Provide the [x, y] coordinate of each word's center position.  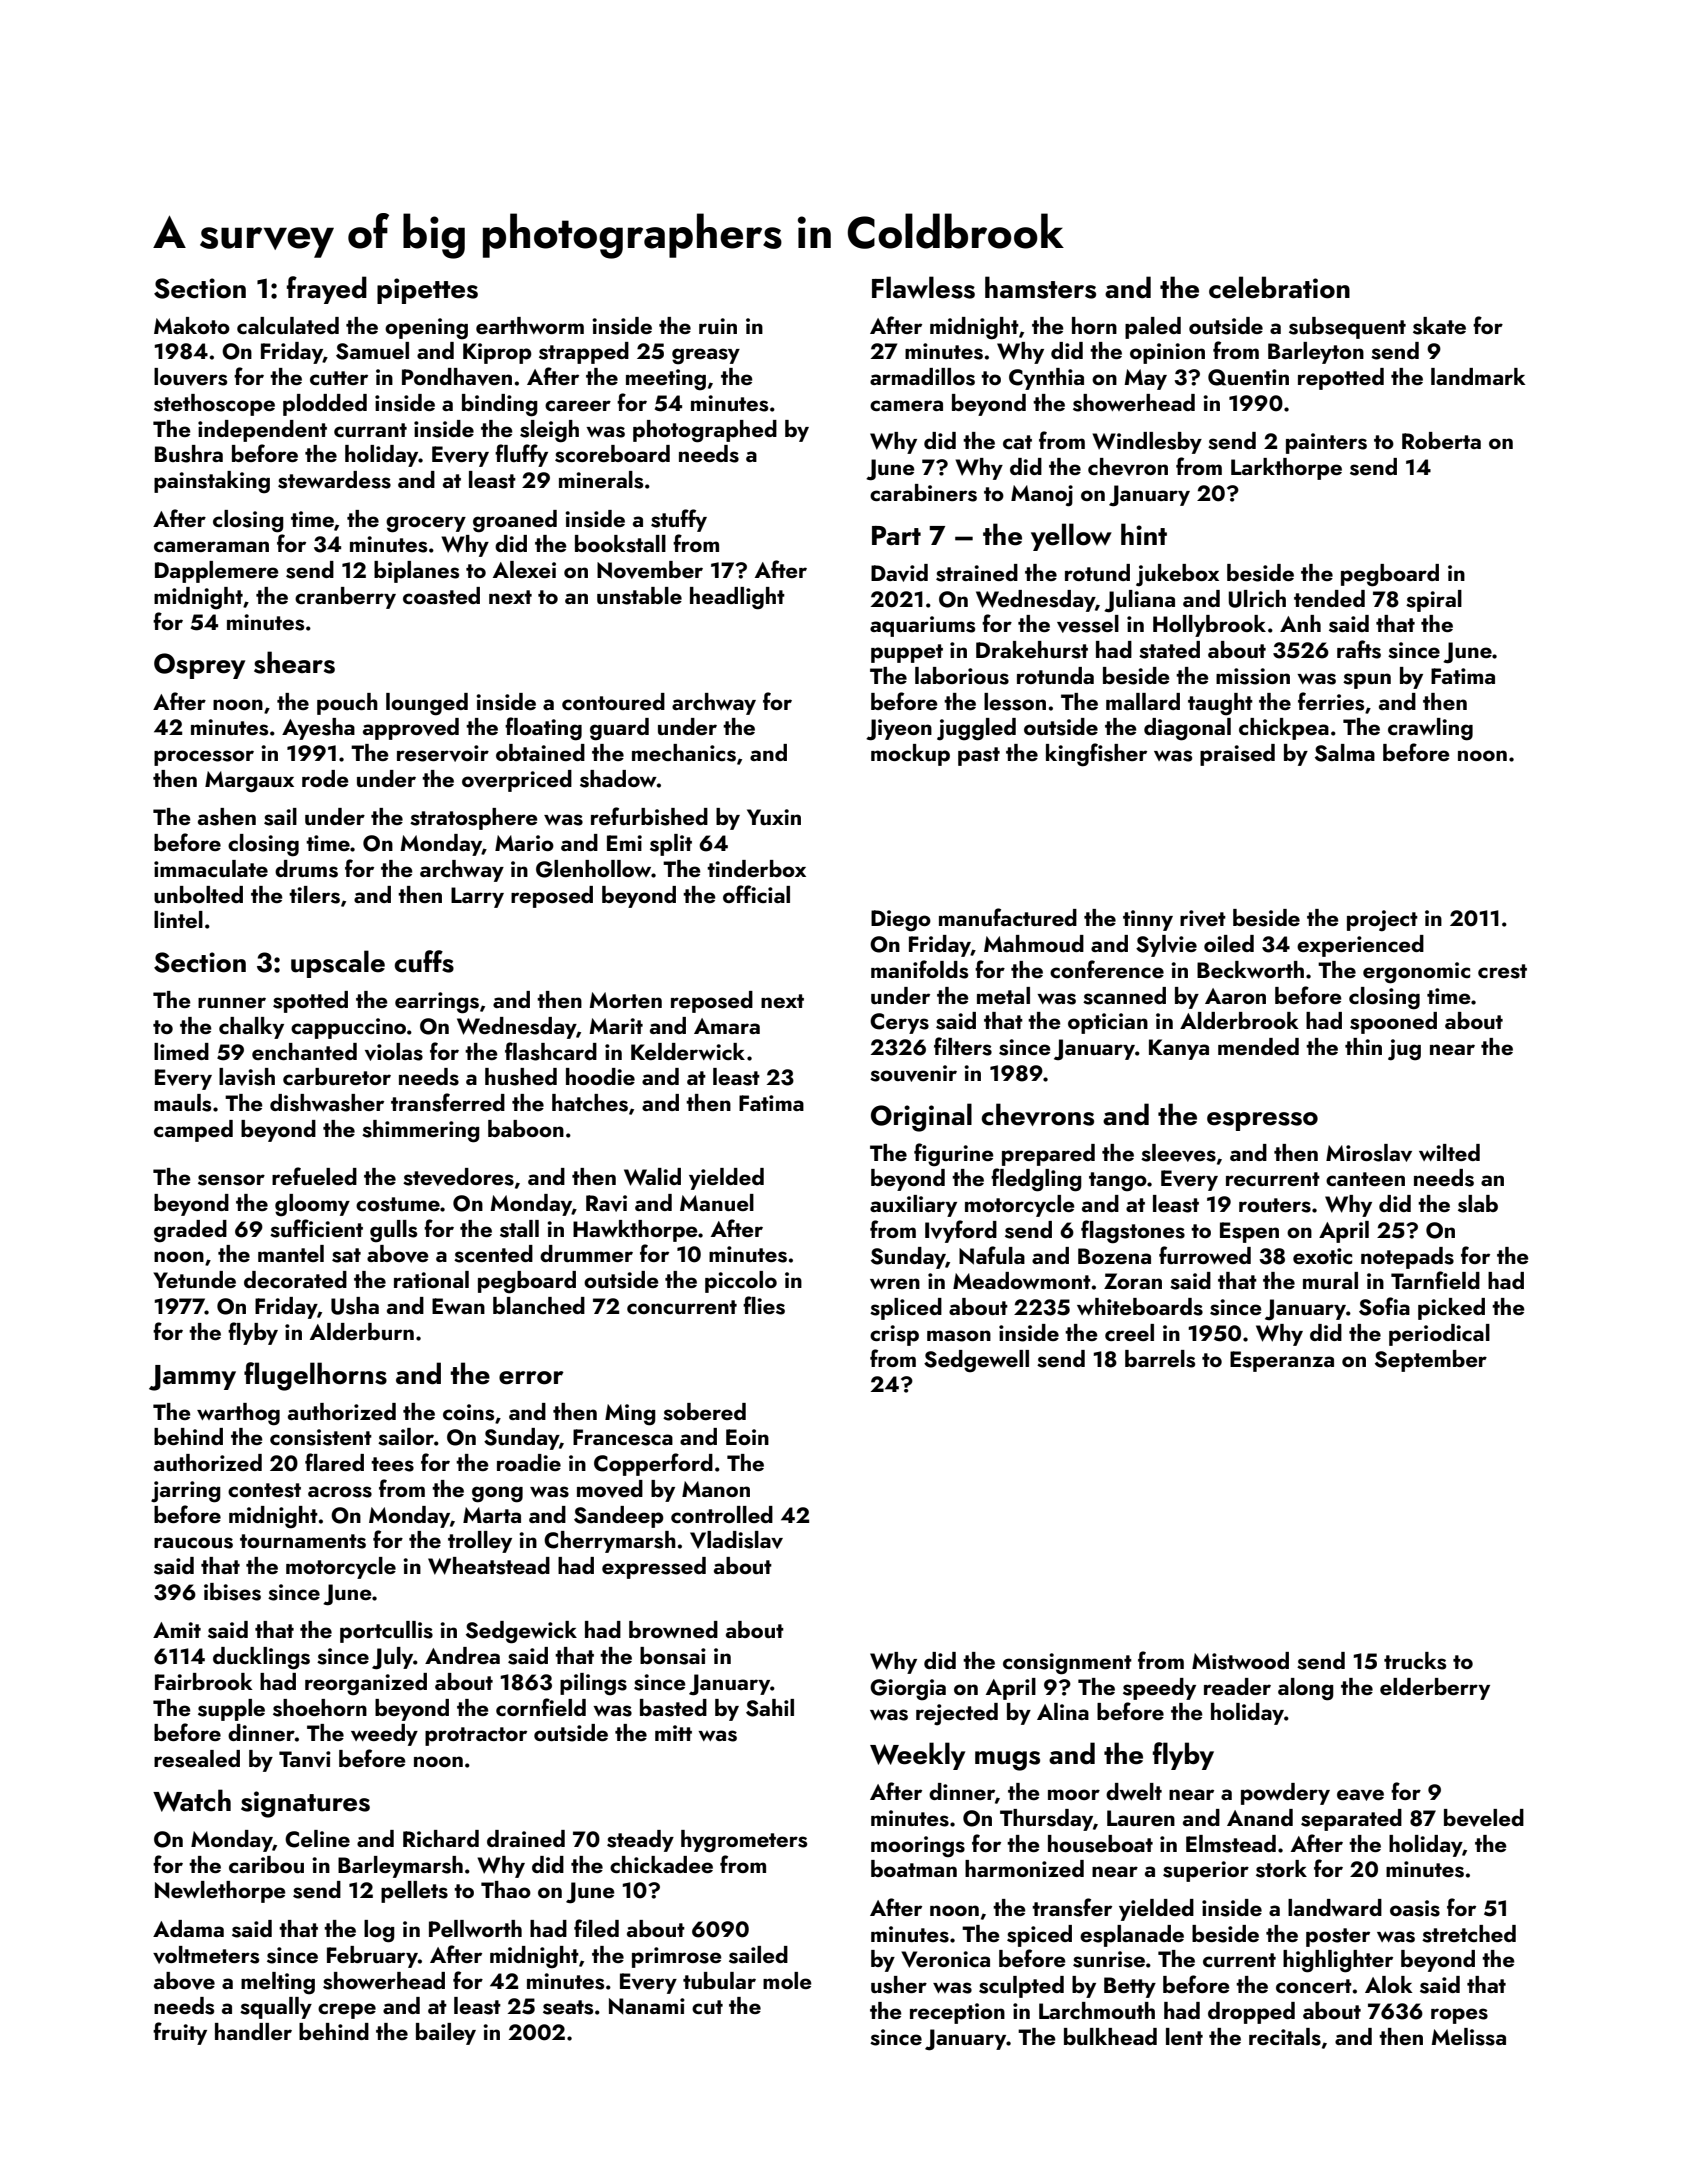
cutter [339, 378]
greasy [706, 356]
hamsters [1040, 287]
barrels [1160, 1359]
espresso [1262, 1121]
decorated [295, 1279]
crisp [894, 1335]
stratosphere [474, 819]
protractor [476, 1736]
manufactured [1008, 917]
